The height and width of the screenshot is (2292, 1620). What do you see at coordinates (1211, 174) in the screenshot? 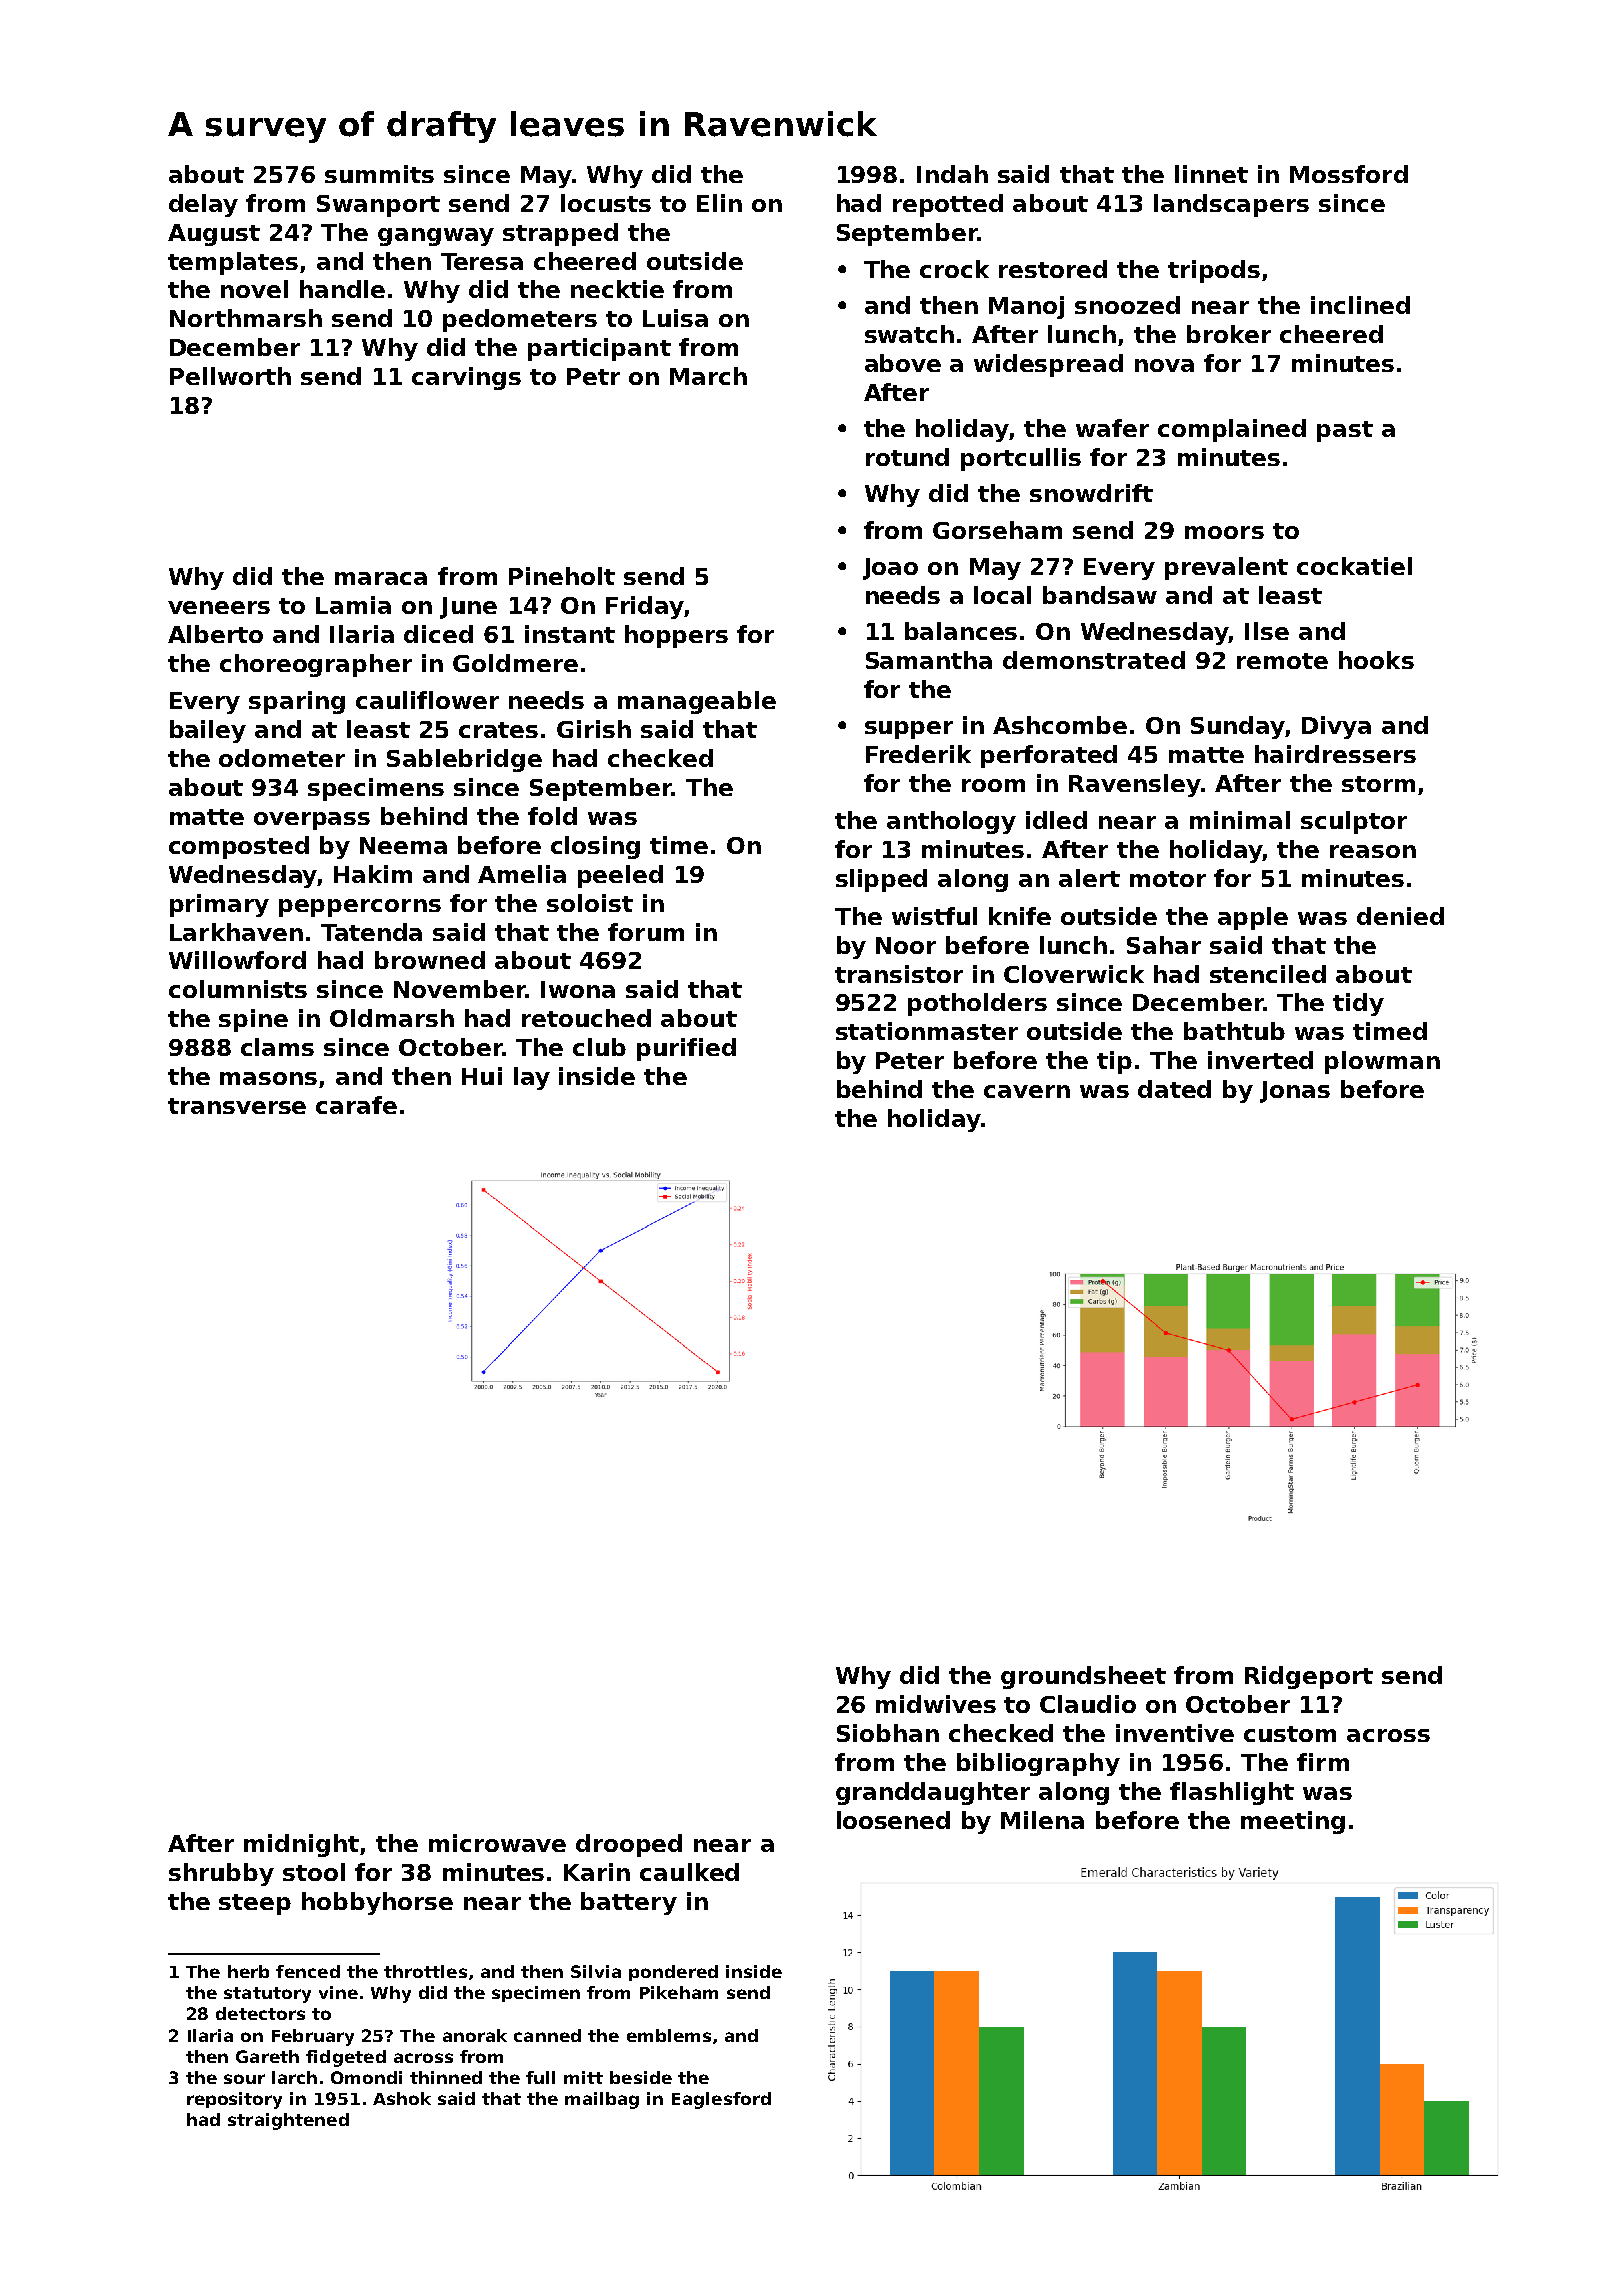
I see `linnet` at bounding box center [1211, 174].
